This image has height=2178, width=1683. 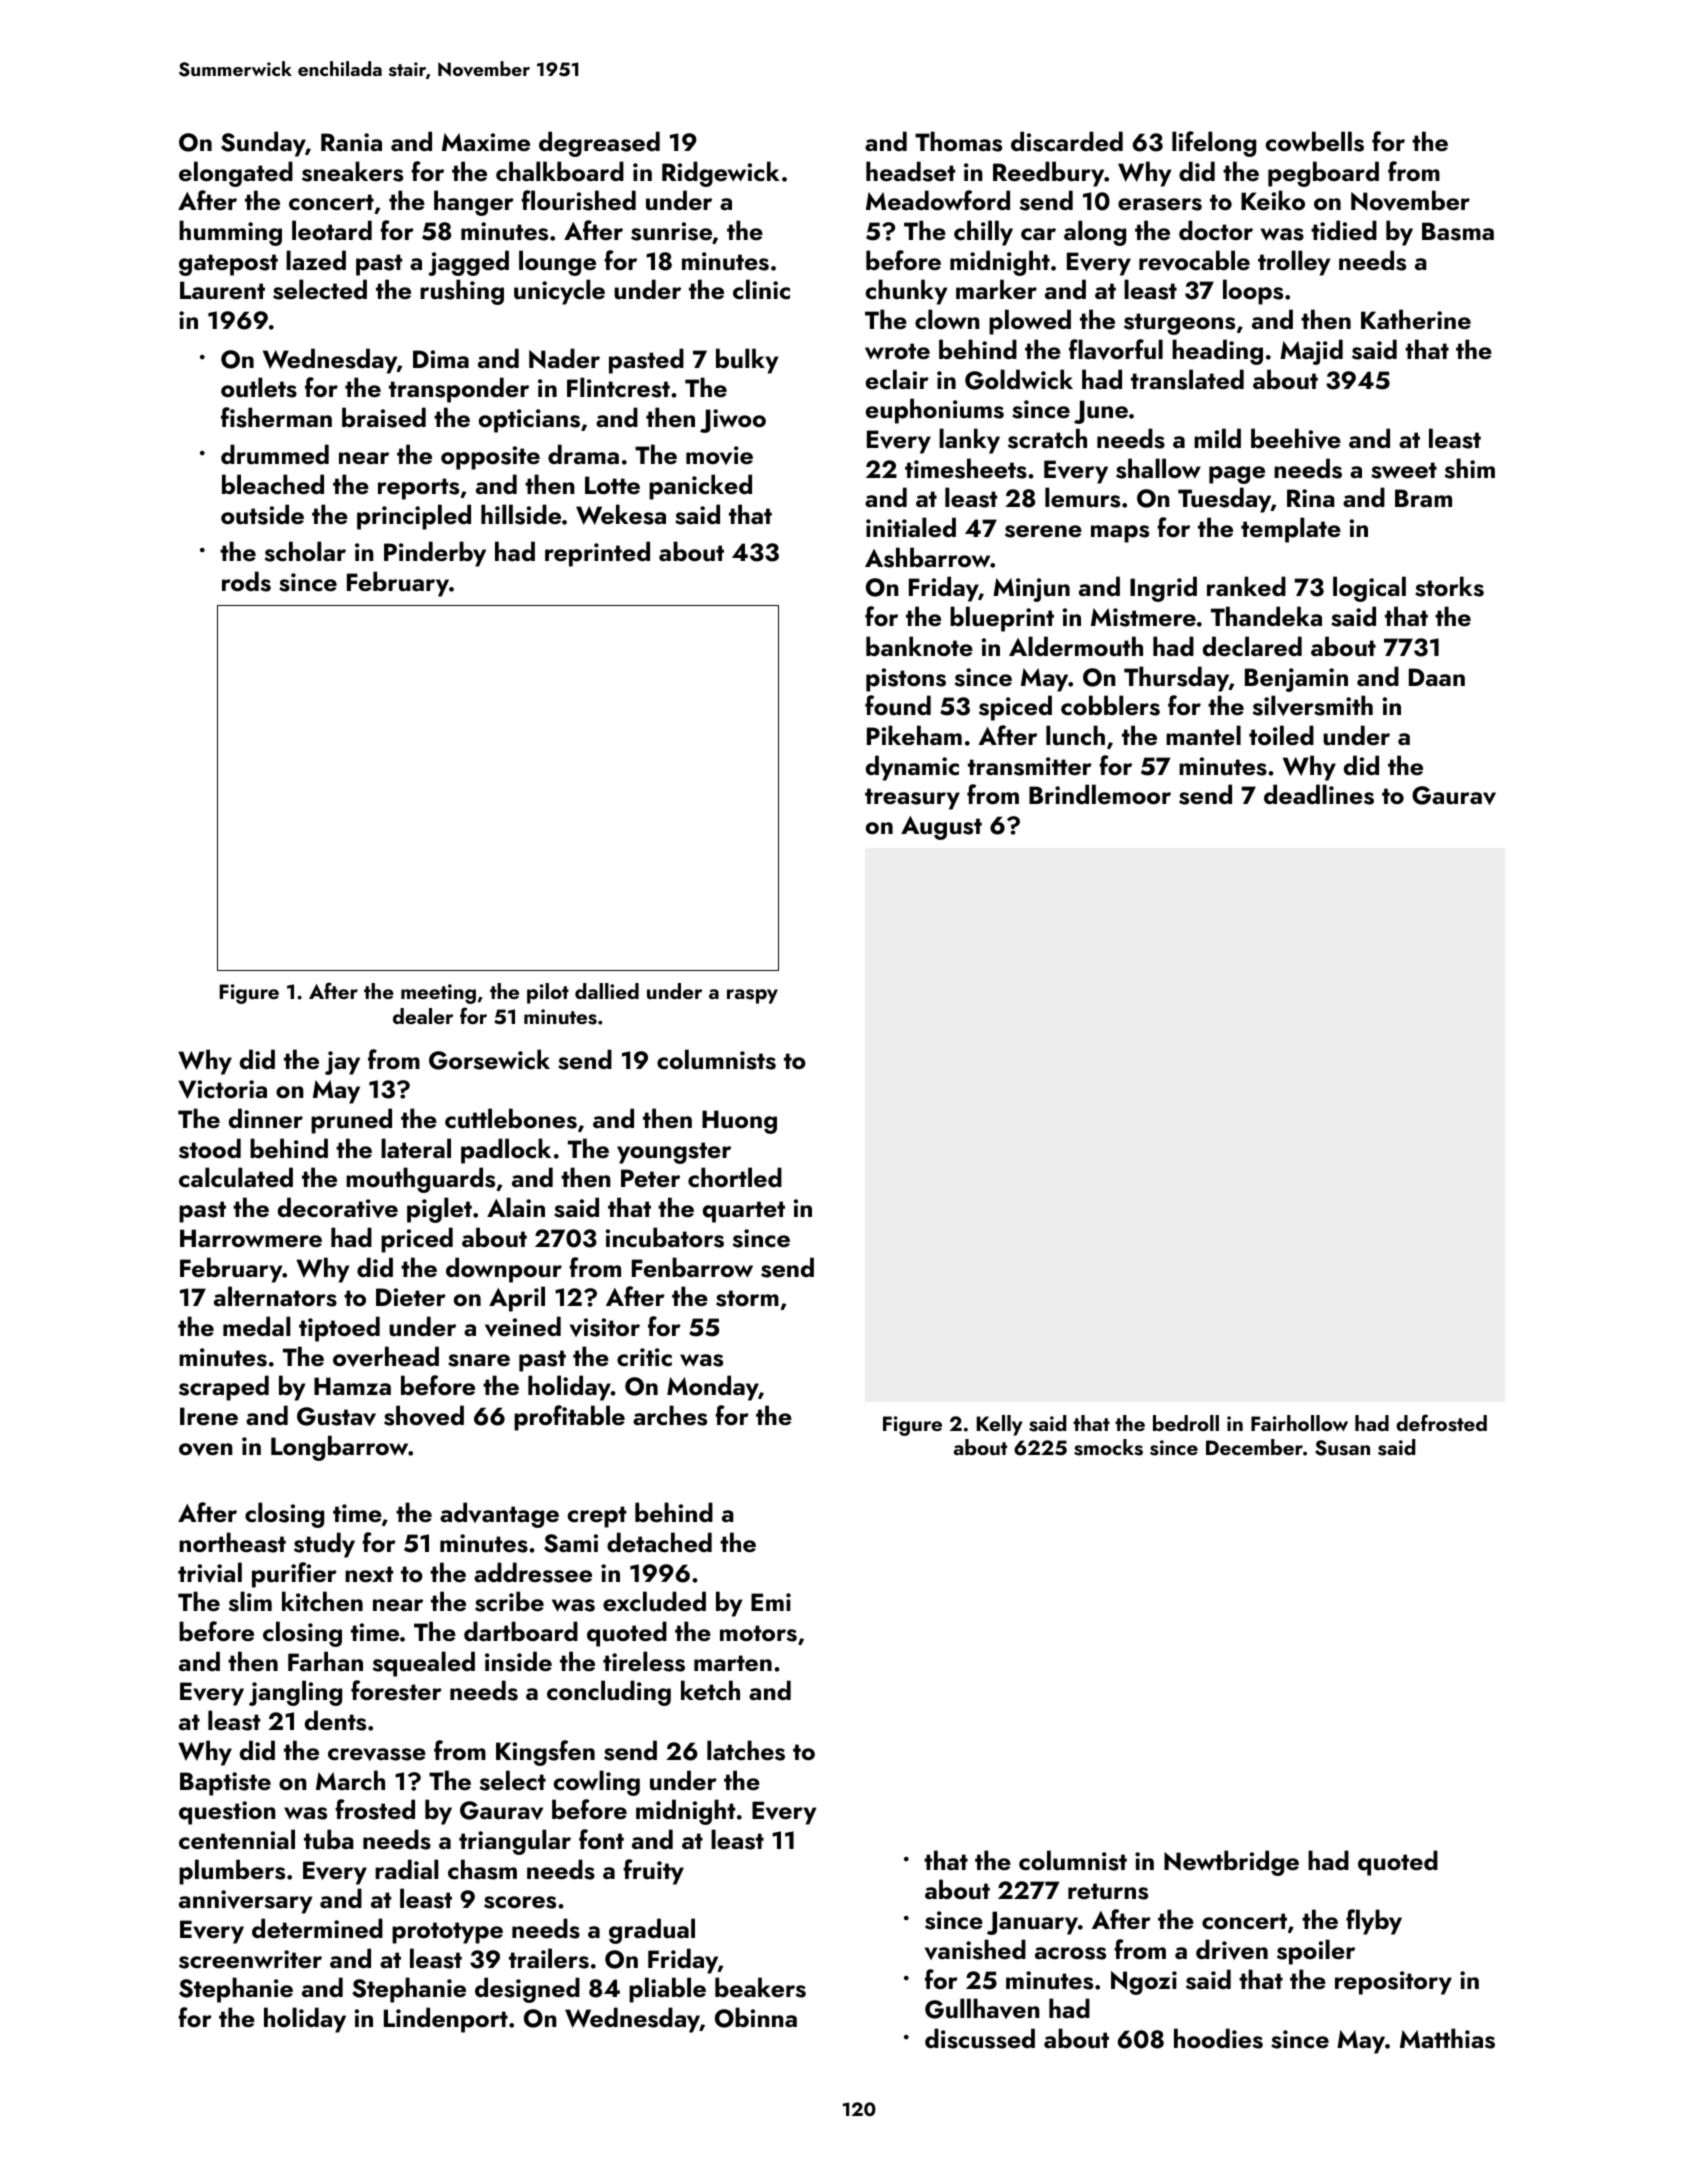 What do you see at coordinates (906, 292) in the image?
I see `chunky` at bounding box center [906, 292].
